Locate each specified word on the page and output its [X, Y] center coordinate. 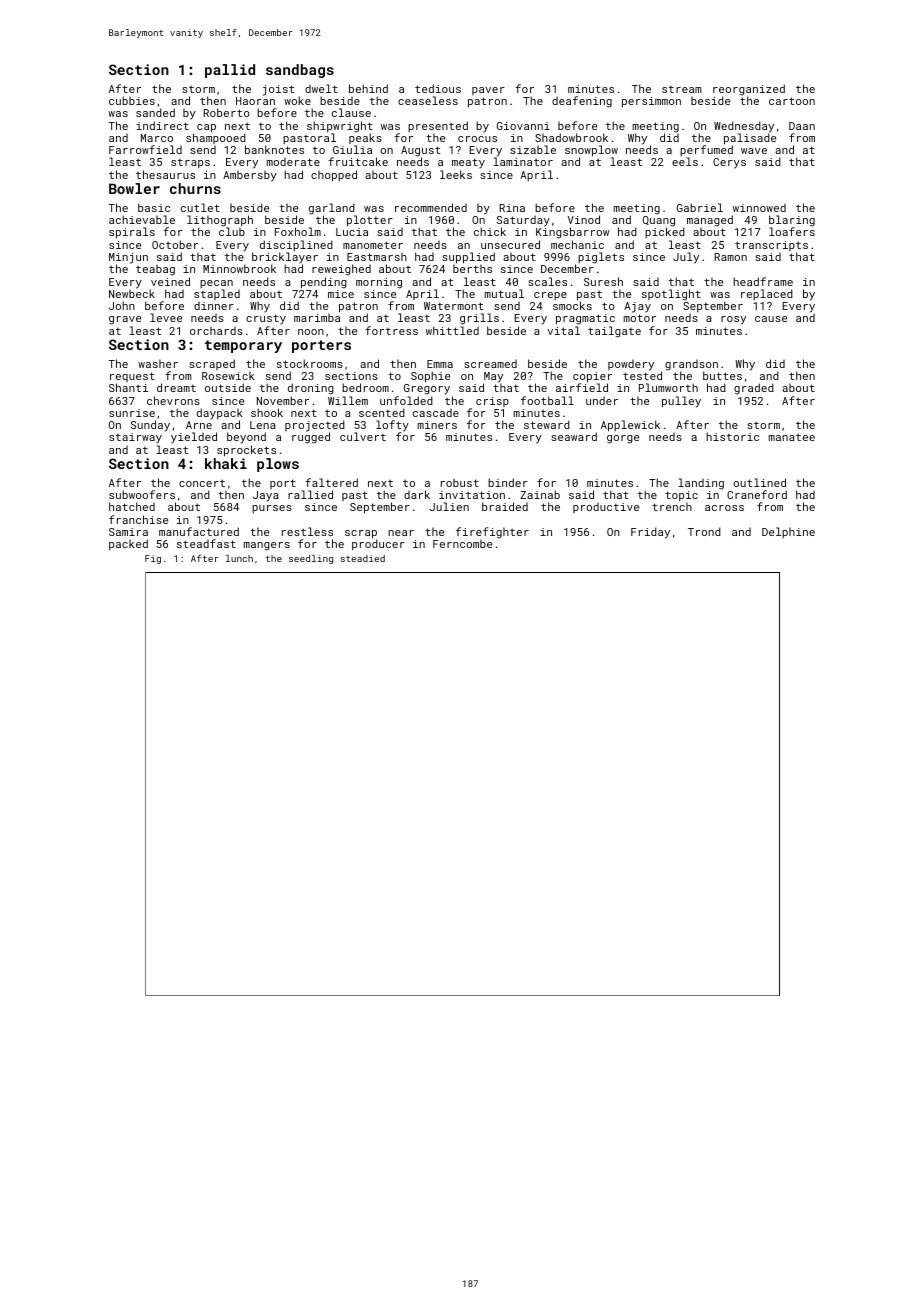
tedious [438, 88]
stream [681, 89]
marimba [317, 318]
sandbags [300, 71]
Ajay [637, 307]
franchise [138, 519]
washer [158, 364]
